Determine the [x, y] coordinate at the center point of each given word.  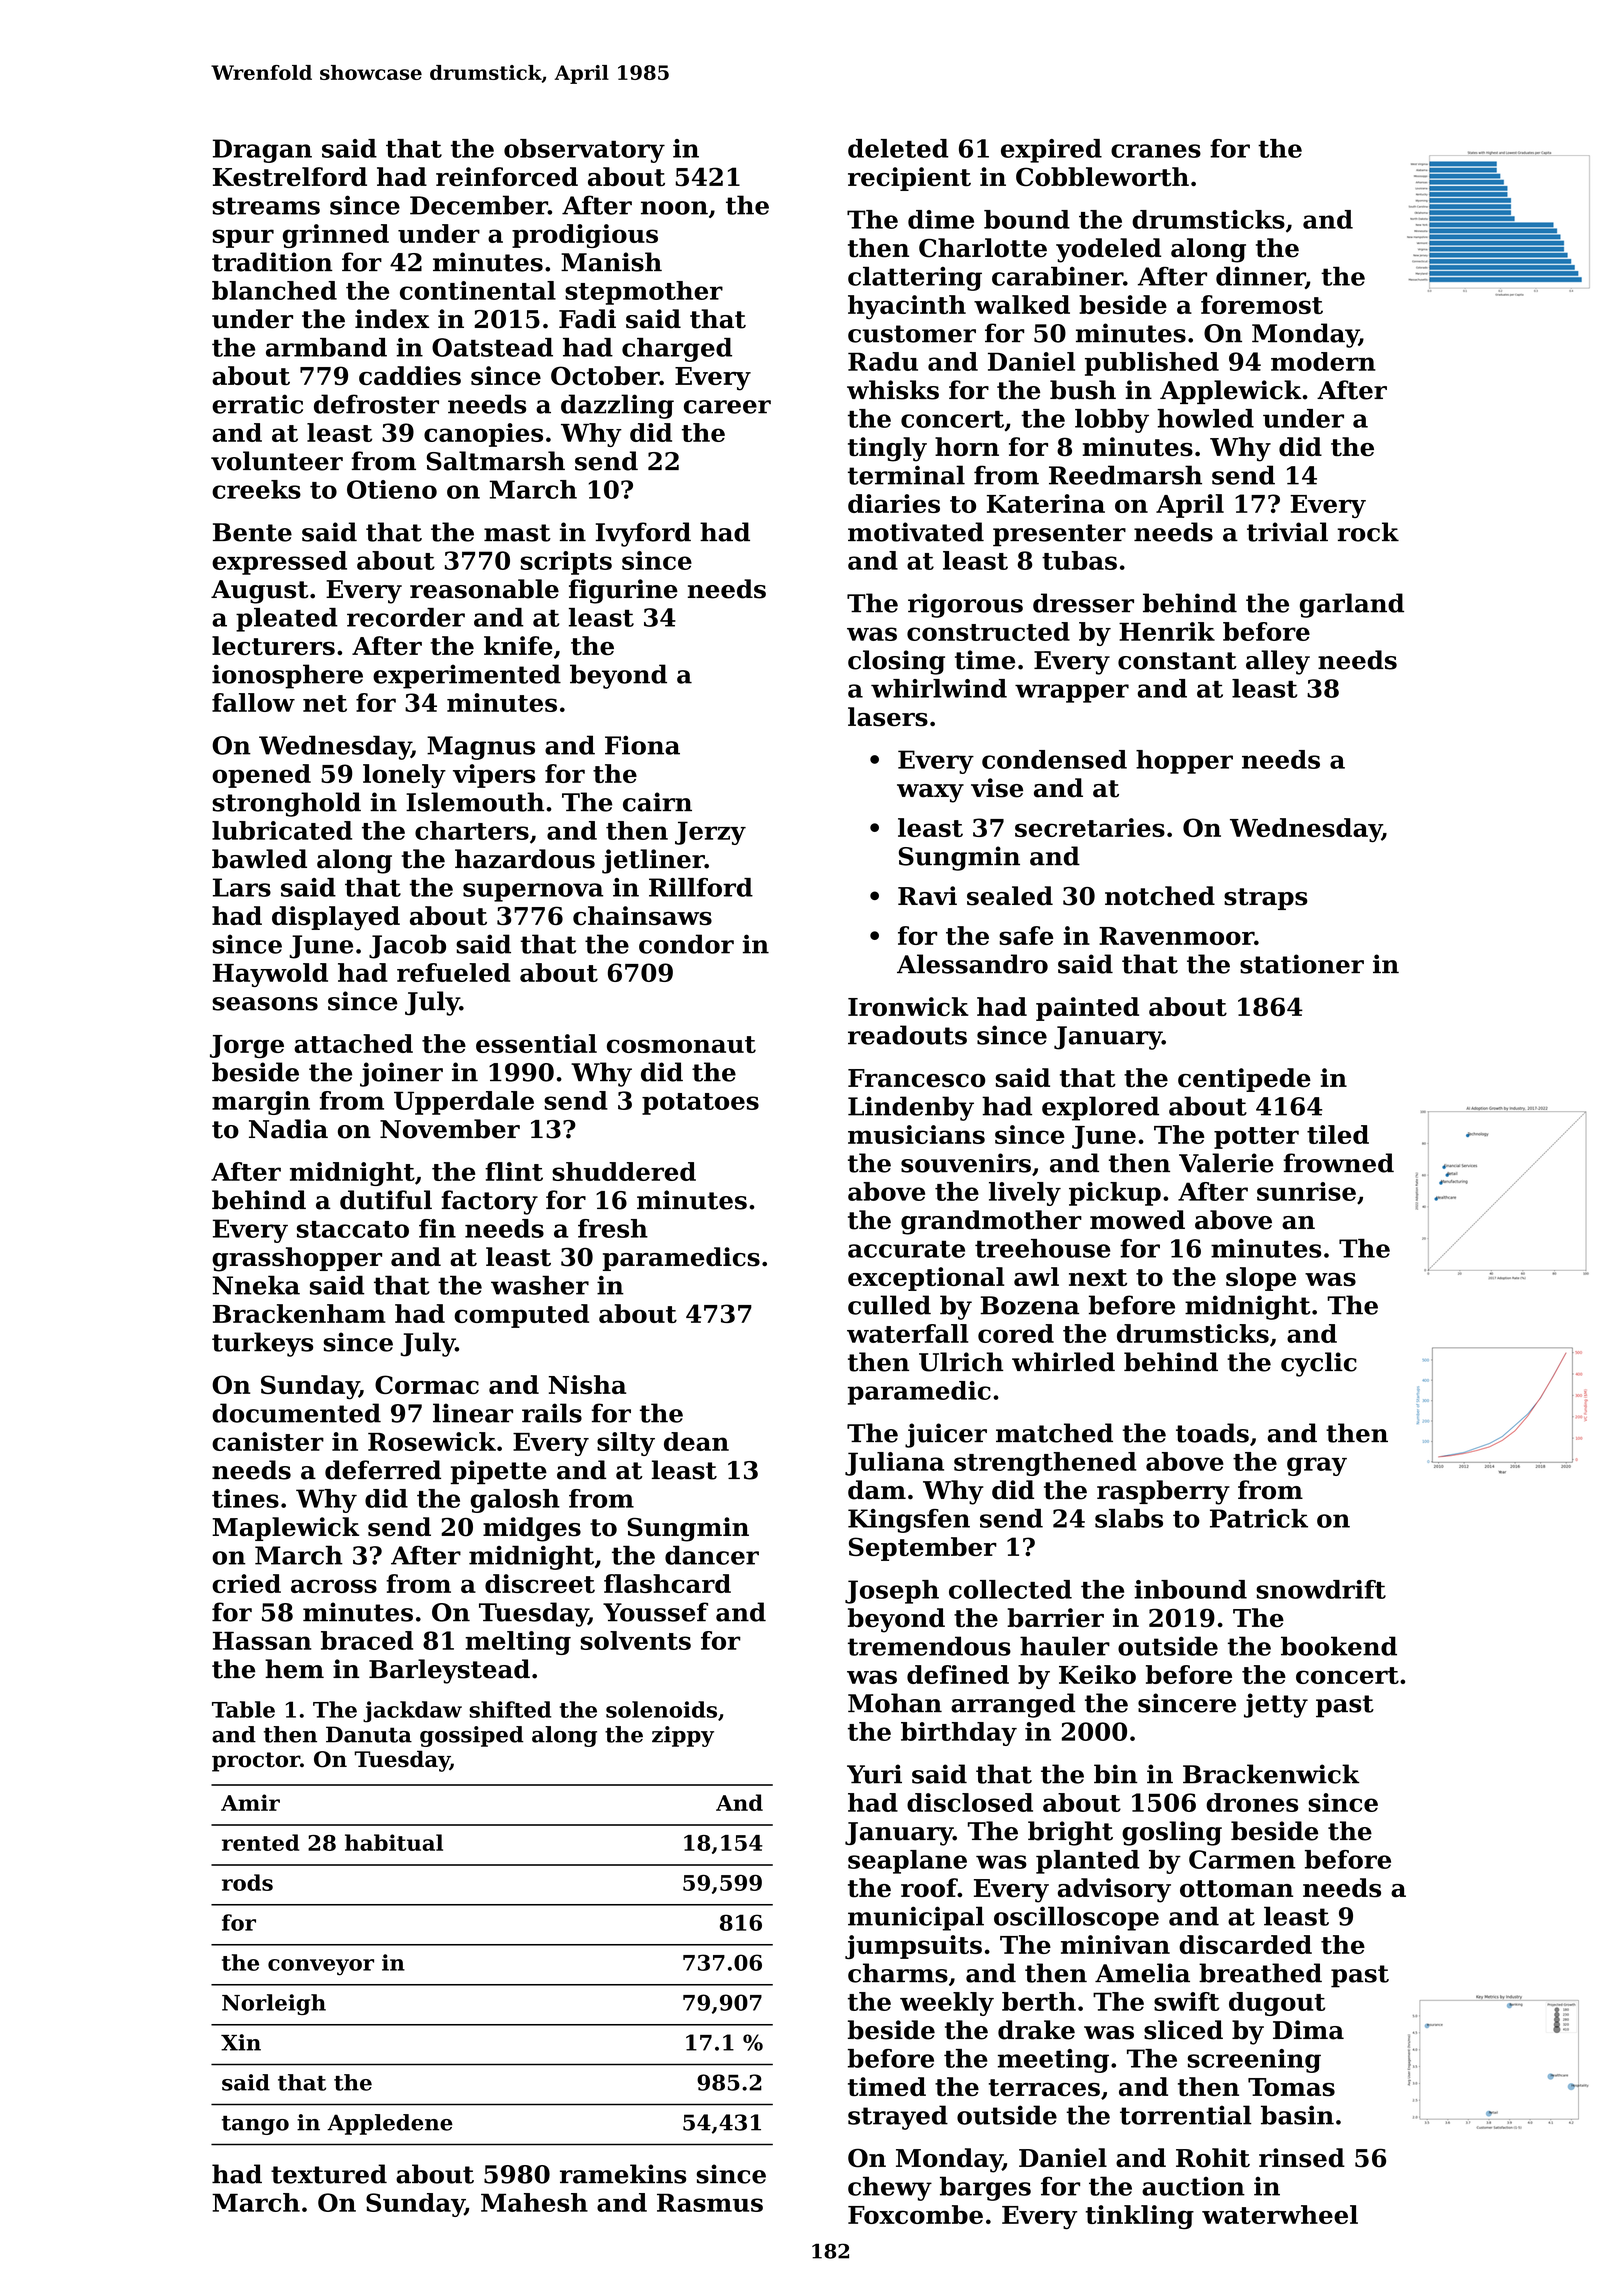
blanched [274, 290]
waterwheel [1280, 2214]
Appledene [390, 2124]
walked [1022, 304]
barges [985, 2188]
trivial [1287, 532]
